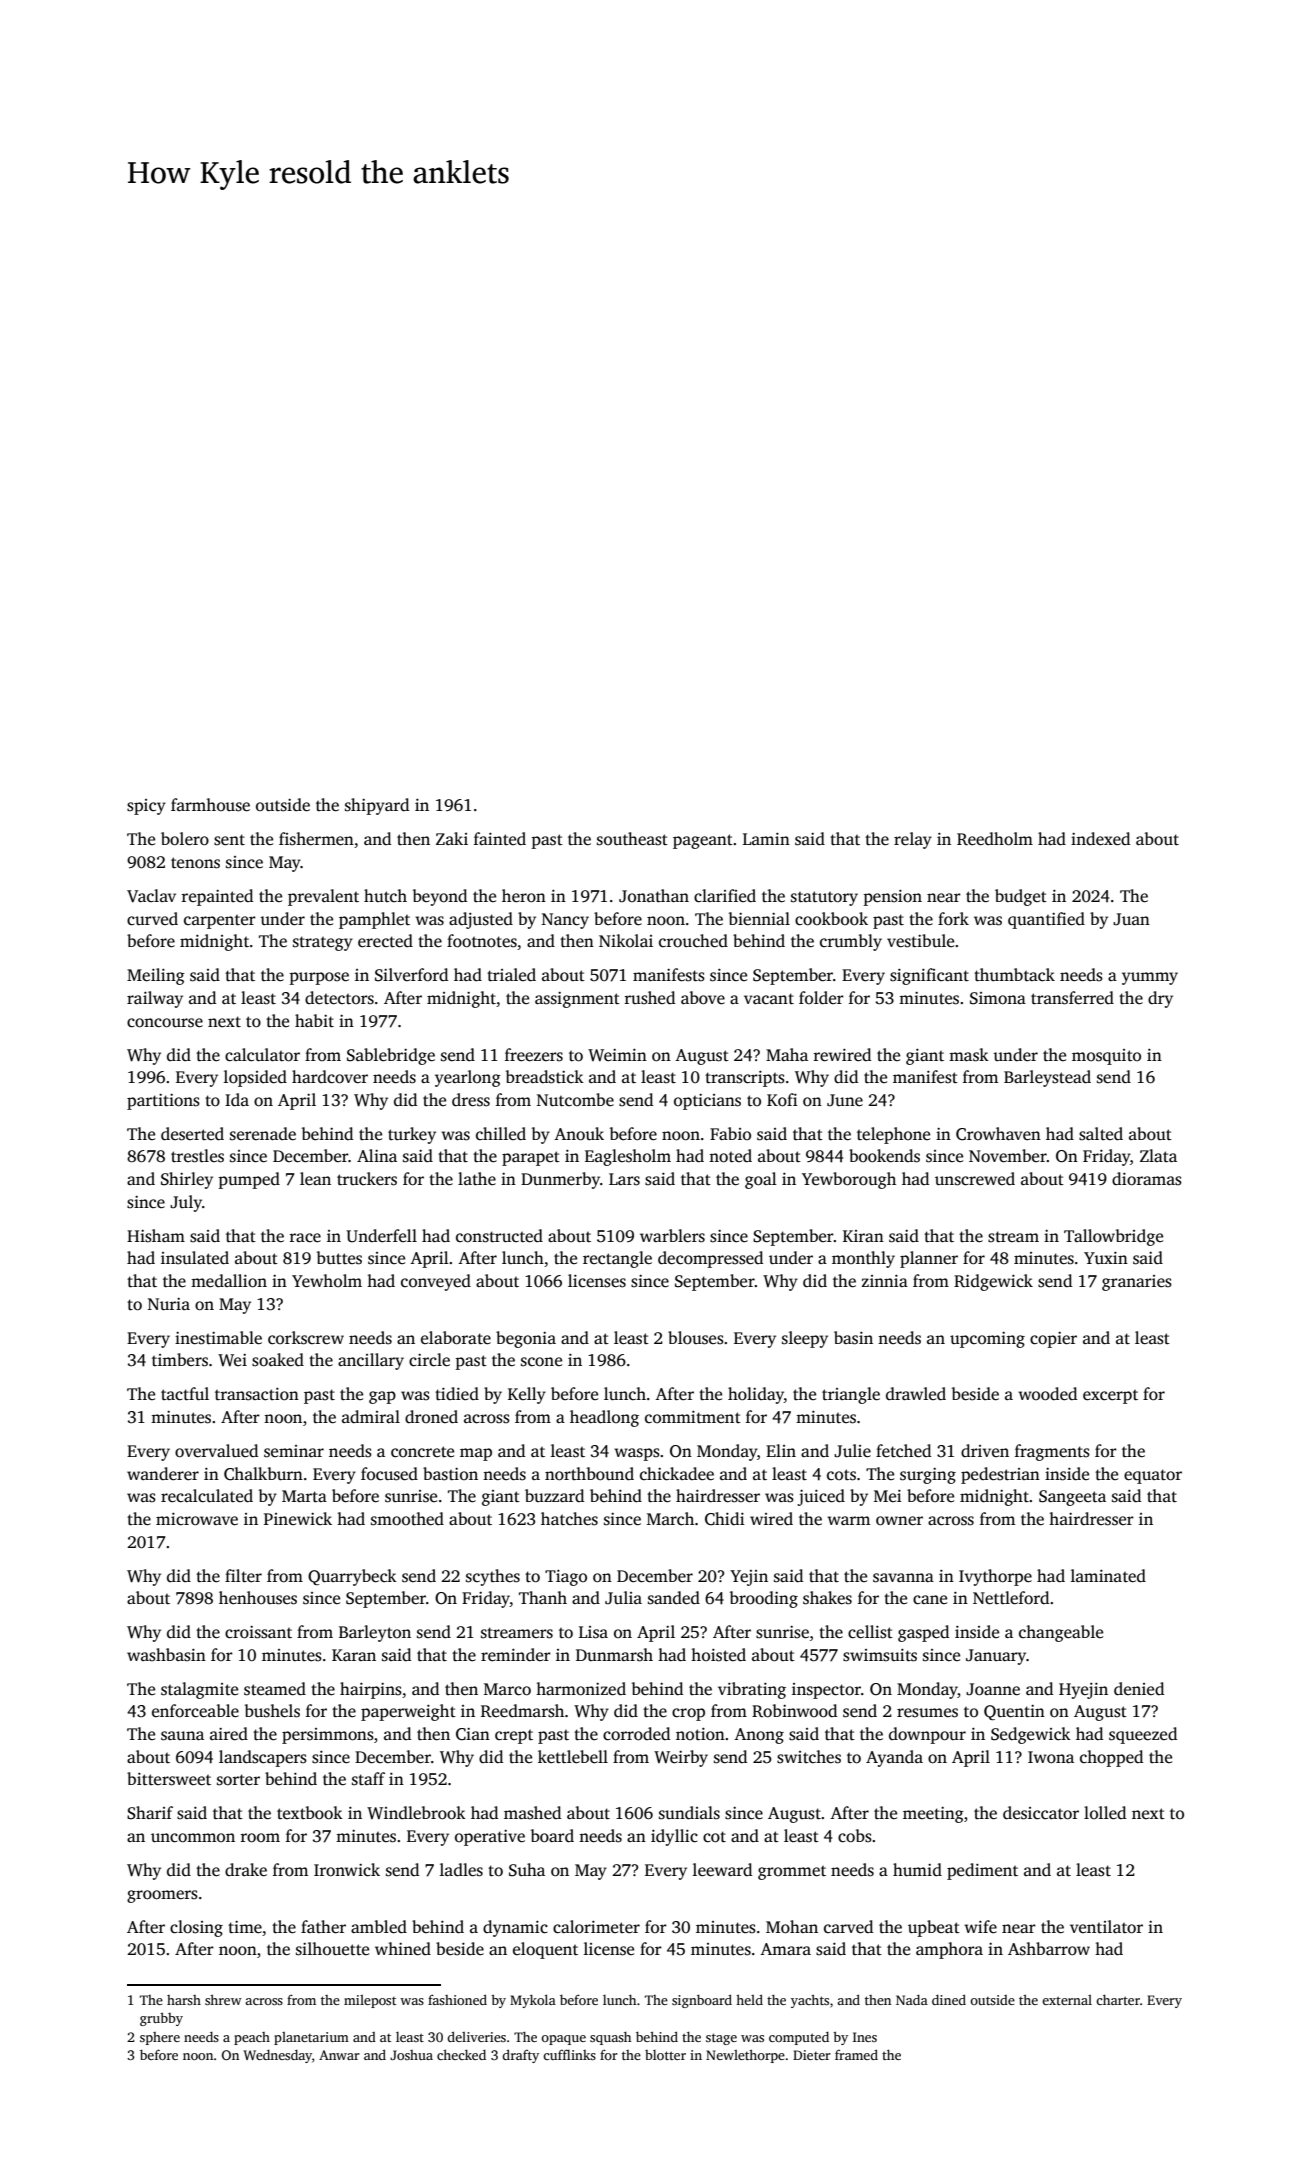 The width and height of the screenshot is (1312, 2162). I want to click on denied, so click(1139, 1689).
